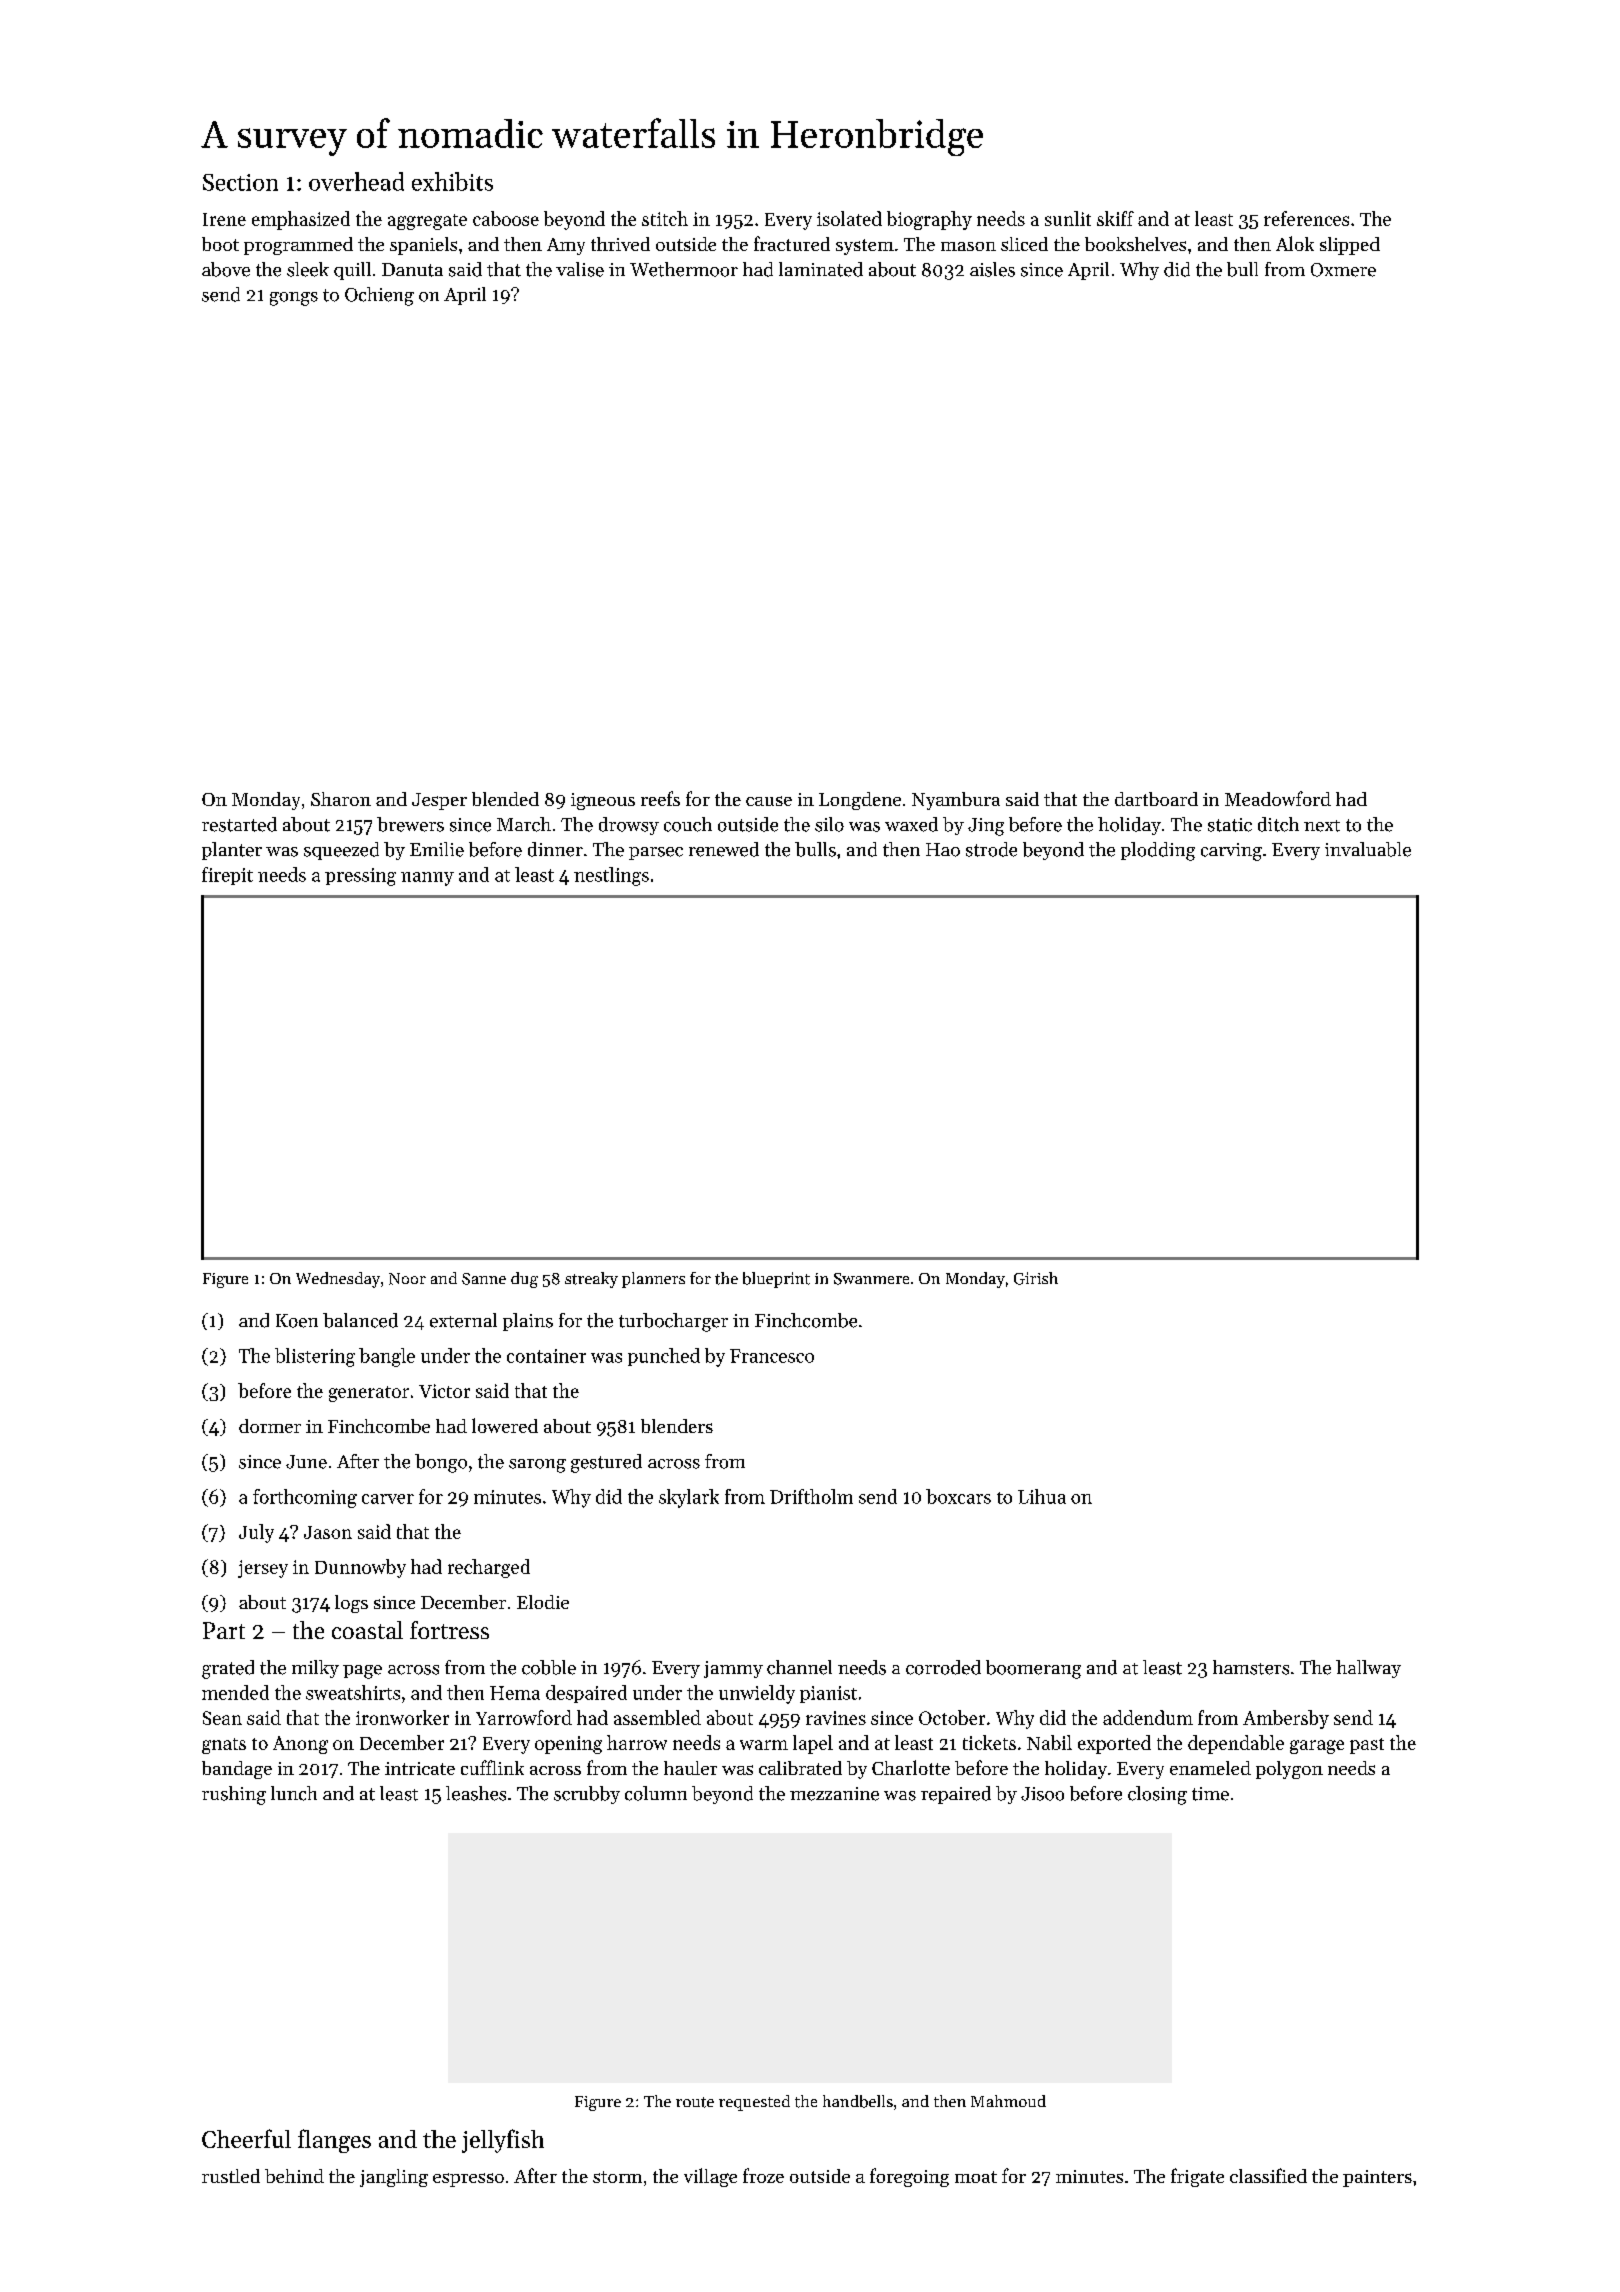 This screenshot has height=2292, width=1620. What do you see at coordinates (231, 2176) in the screenshot?
I see `rustled` at bounding box center [231, 2176].
